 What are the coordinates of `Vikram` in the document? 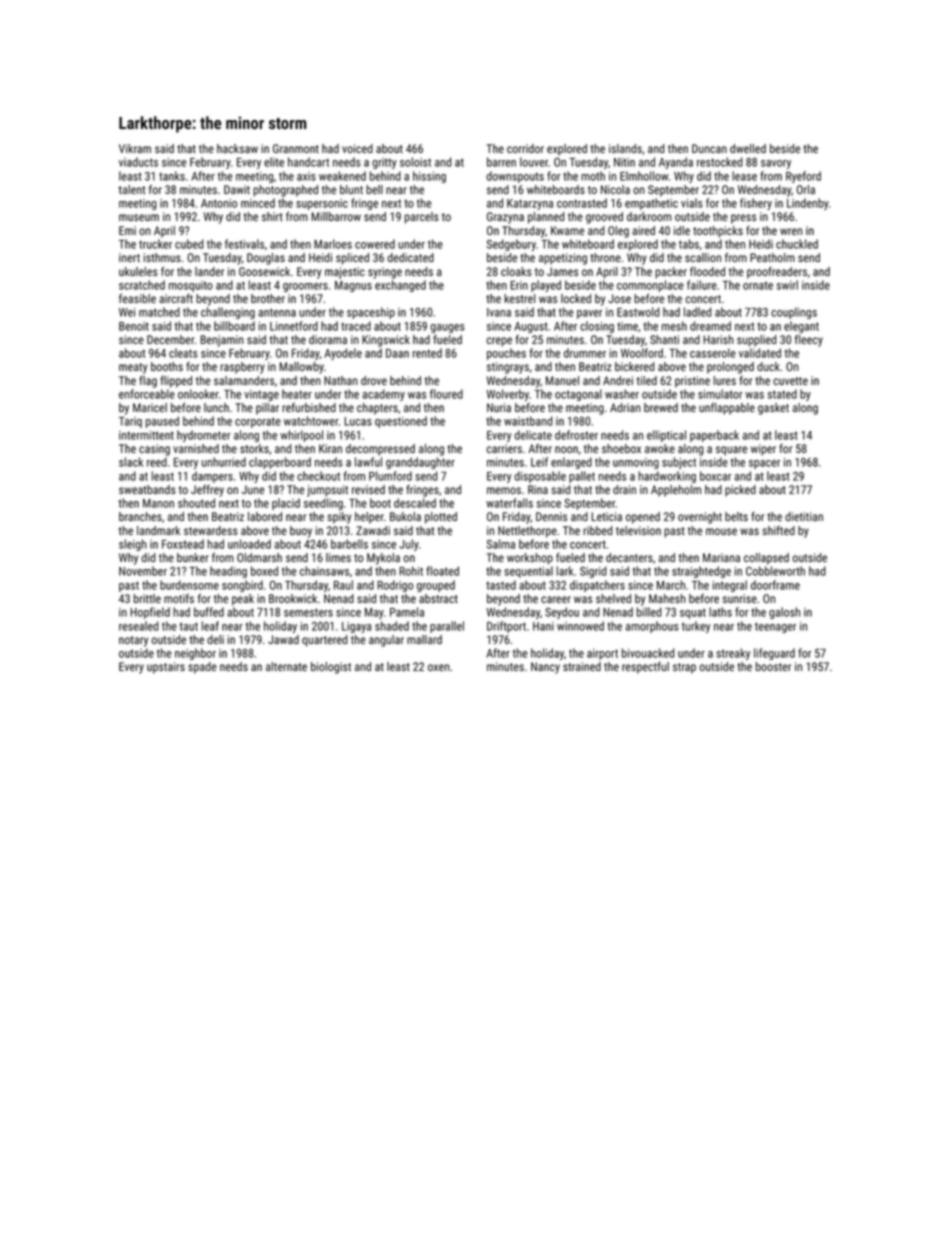 It's located at (135, 148).
